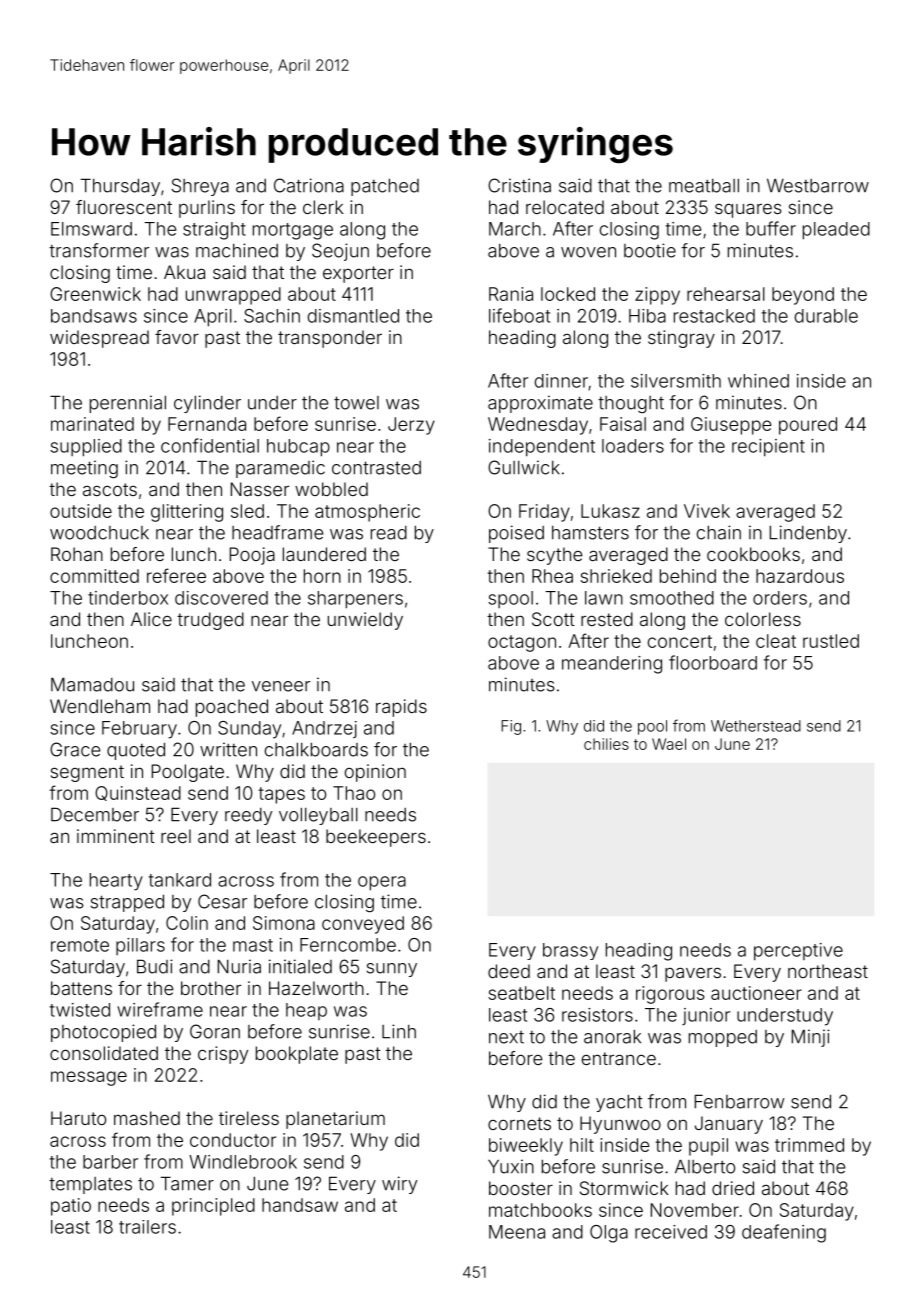  Describe the element at coordinates (89, 1078) in the screenshot. I see `message` at that location.
